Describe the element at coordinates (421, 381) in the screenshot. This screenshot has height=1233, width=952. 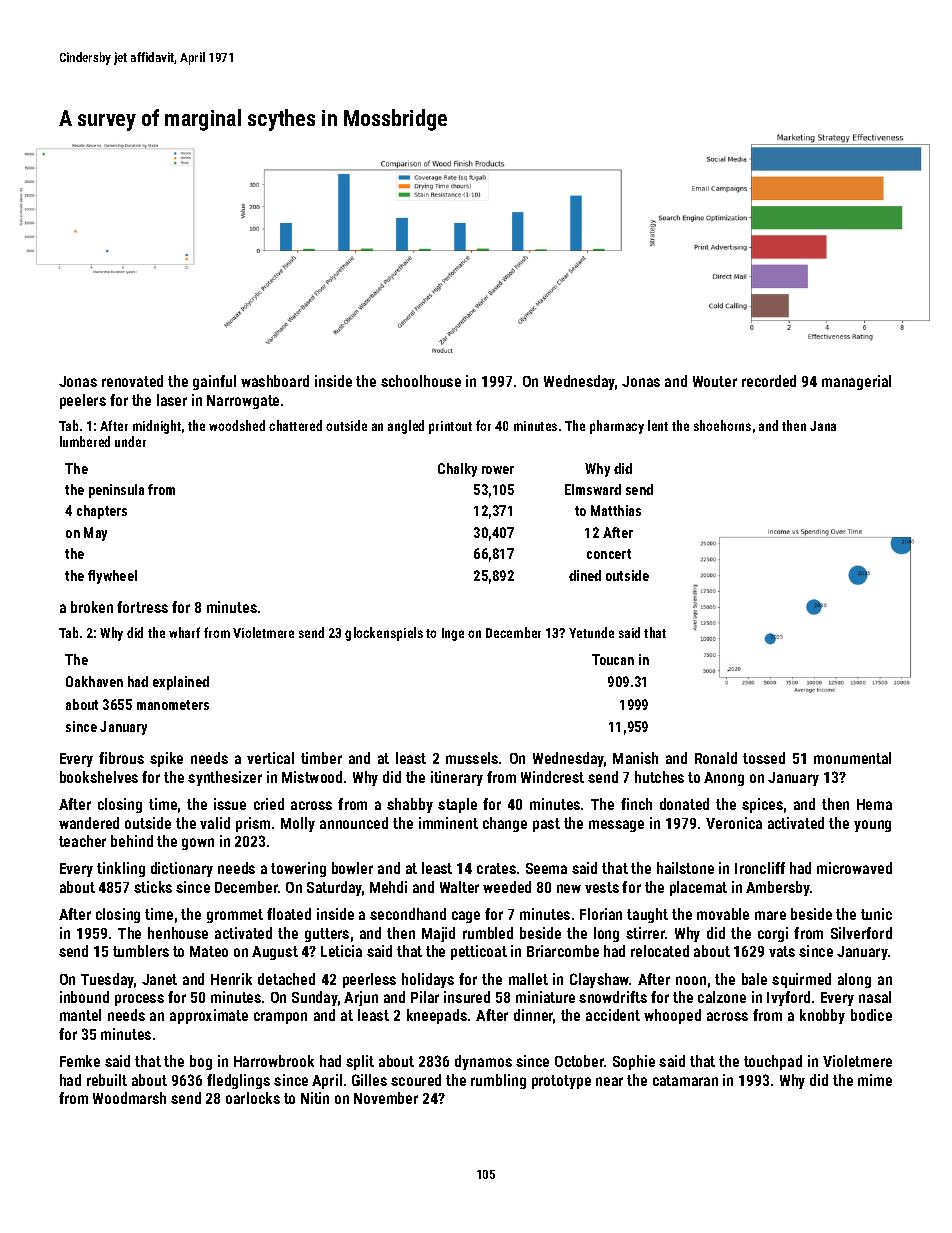
I see `schoolhouse` at that location.
